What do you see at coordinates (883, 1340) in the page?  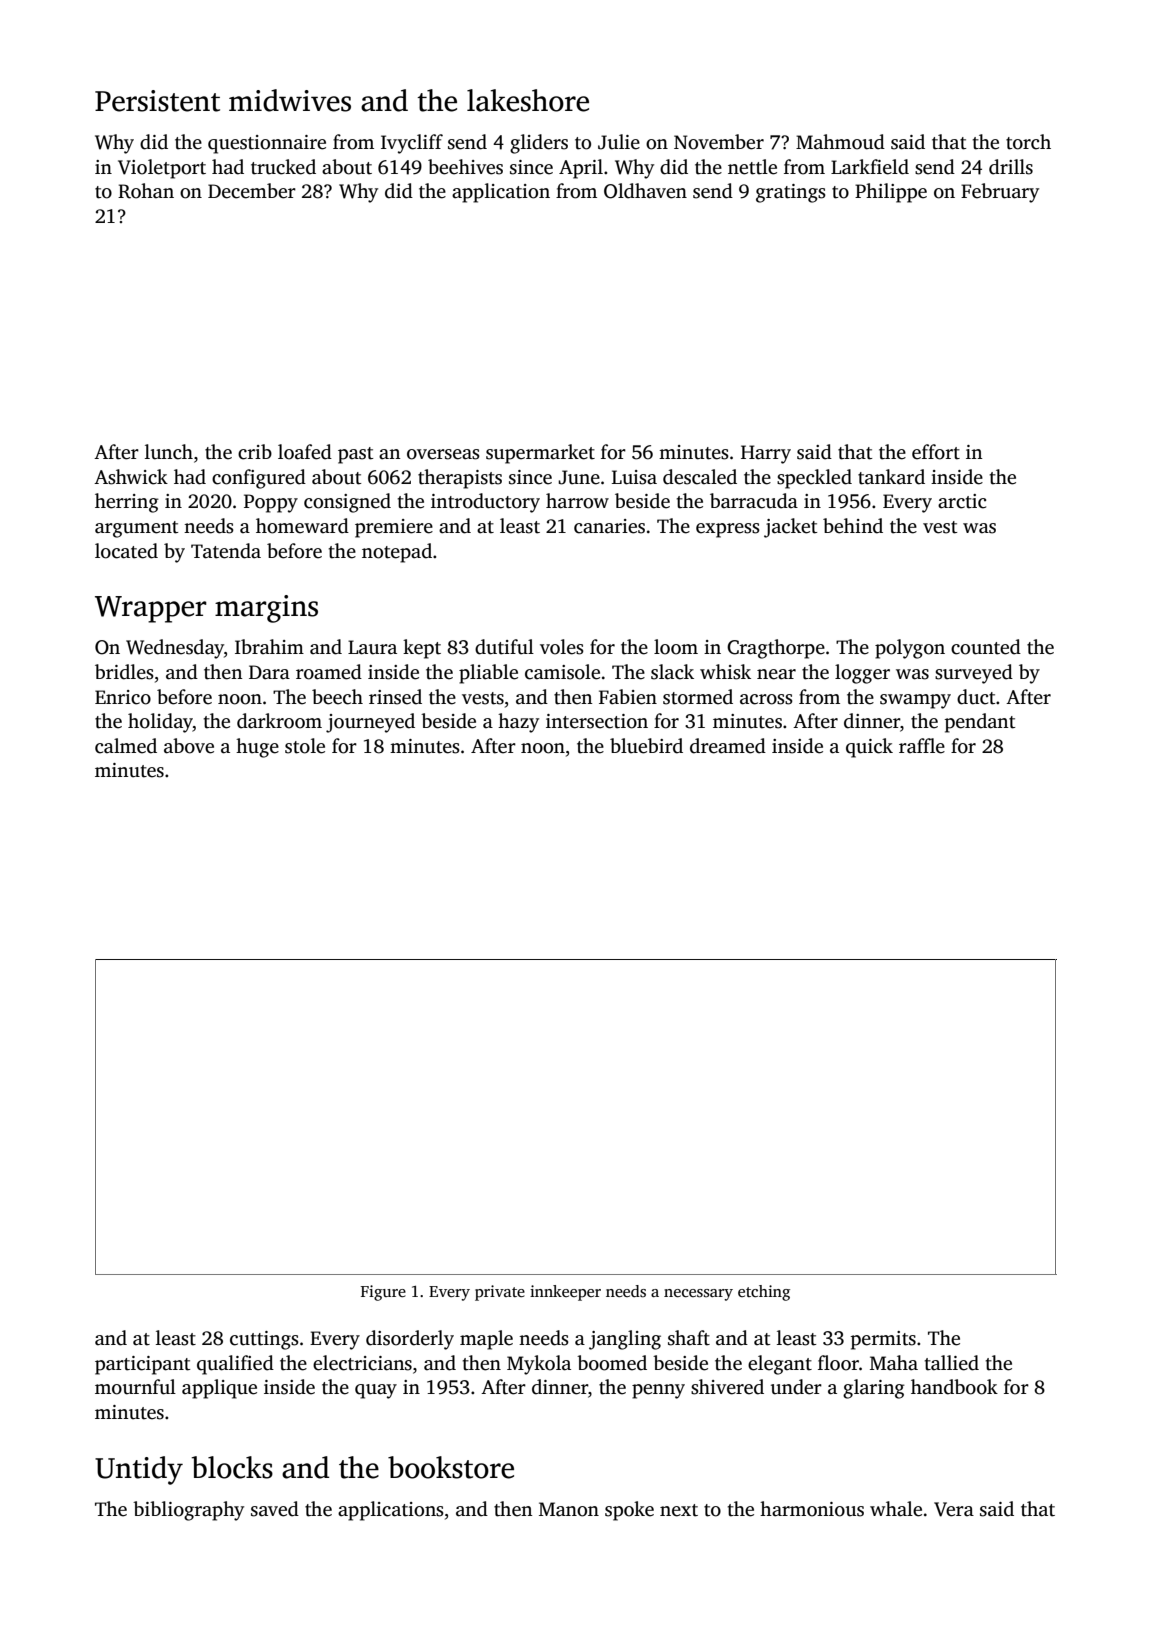 I see `permits` at bounding box center [883, 1340].
